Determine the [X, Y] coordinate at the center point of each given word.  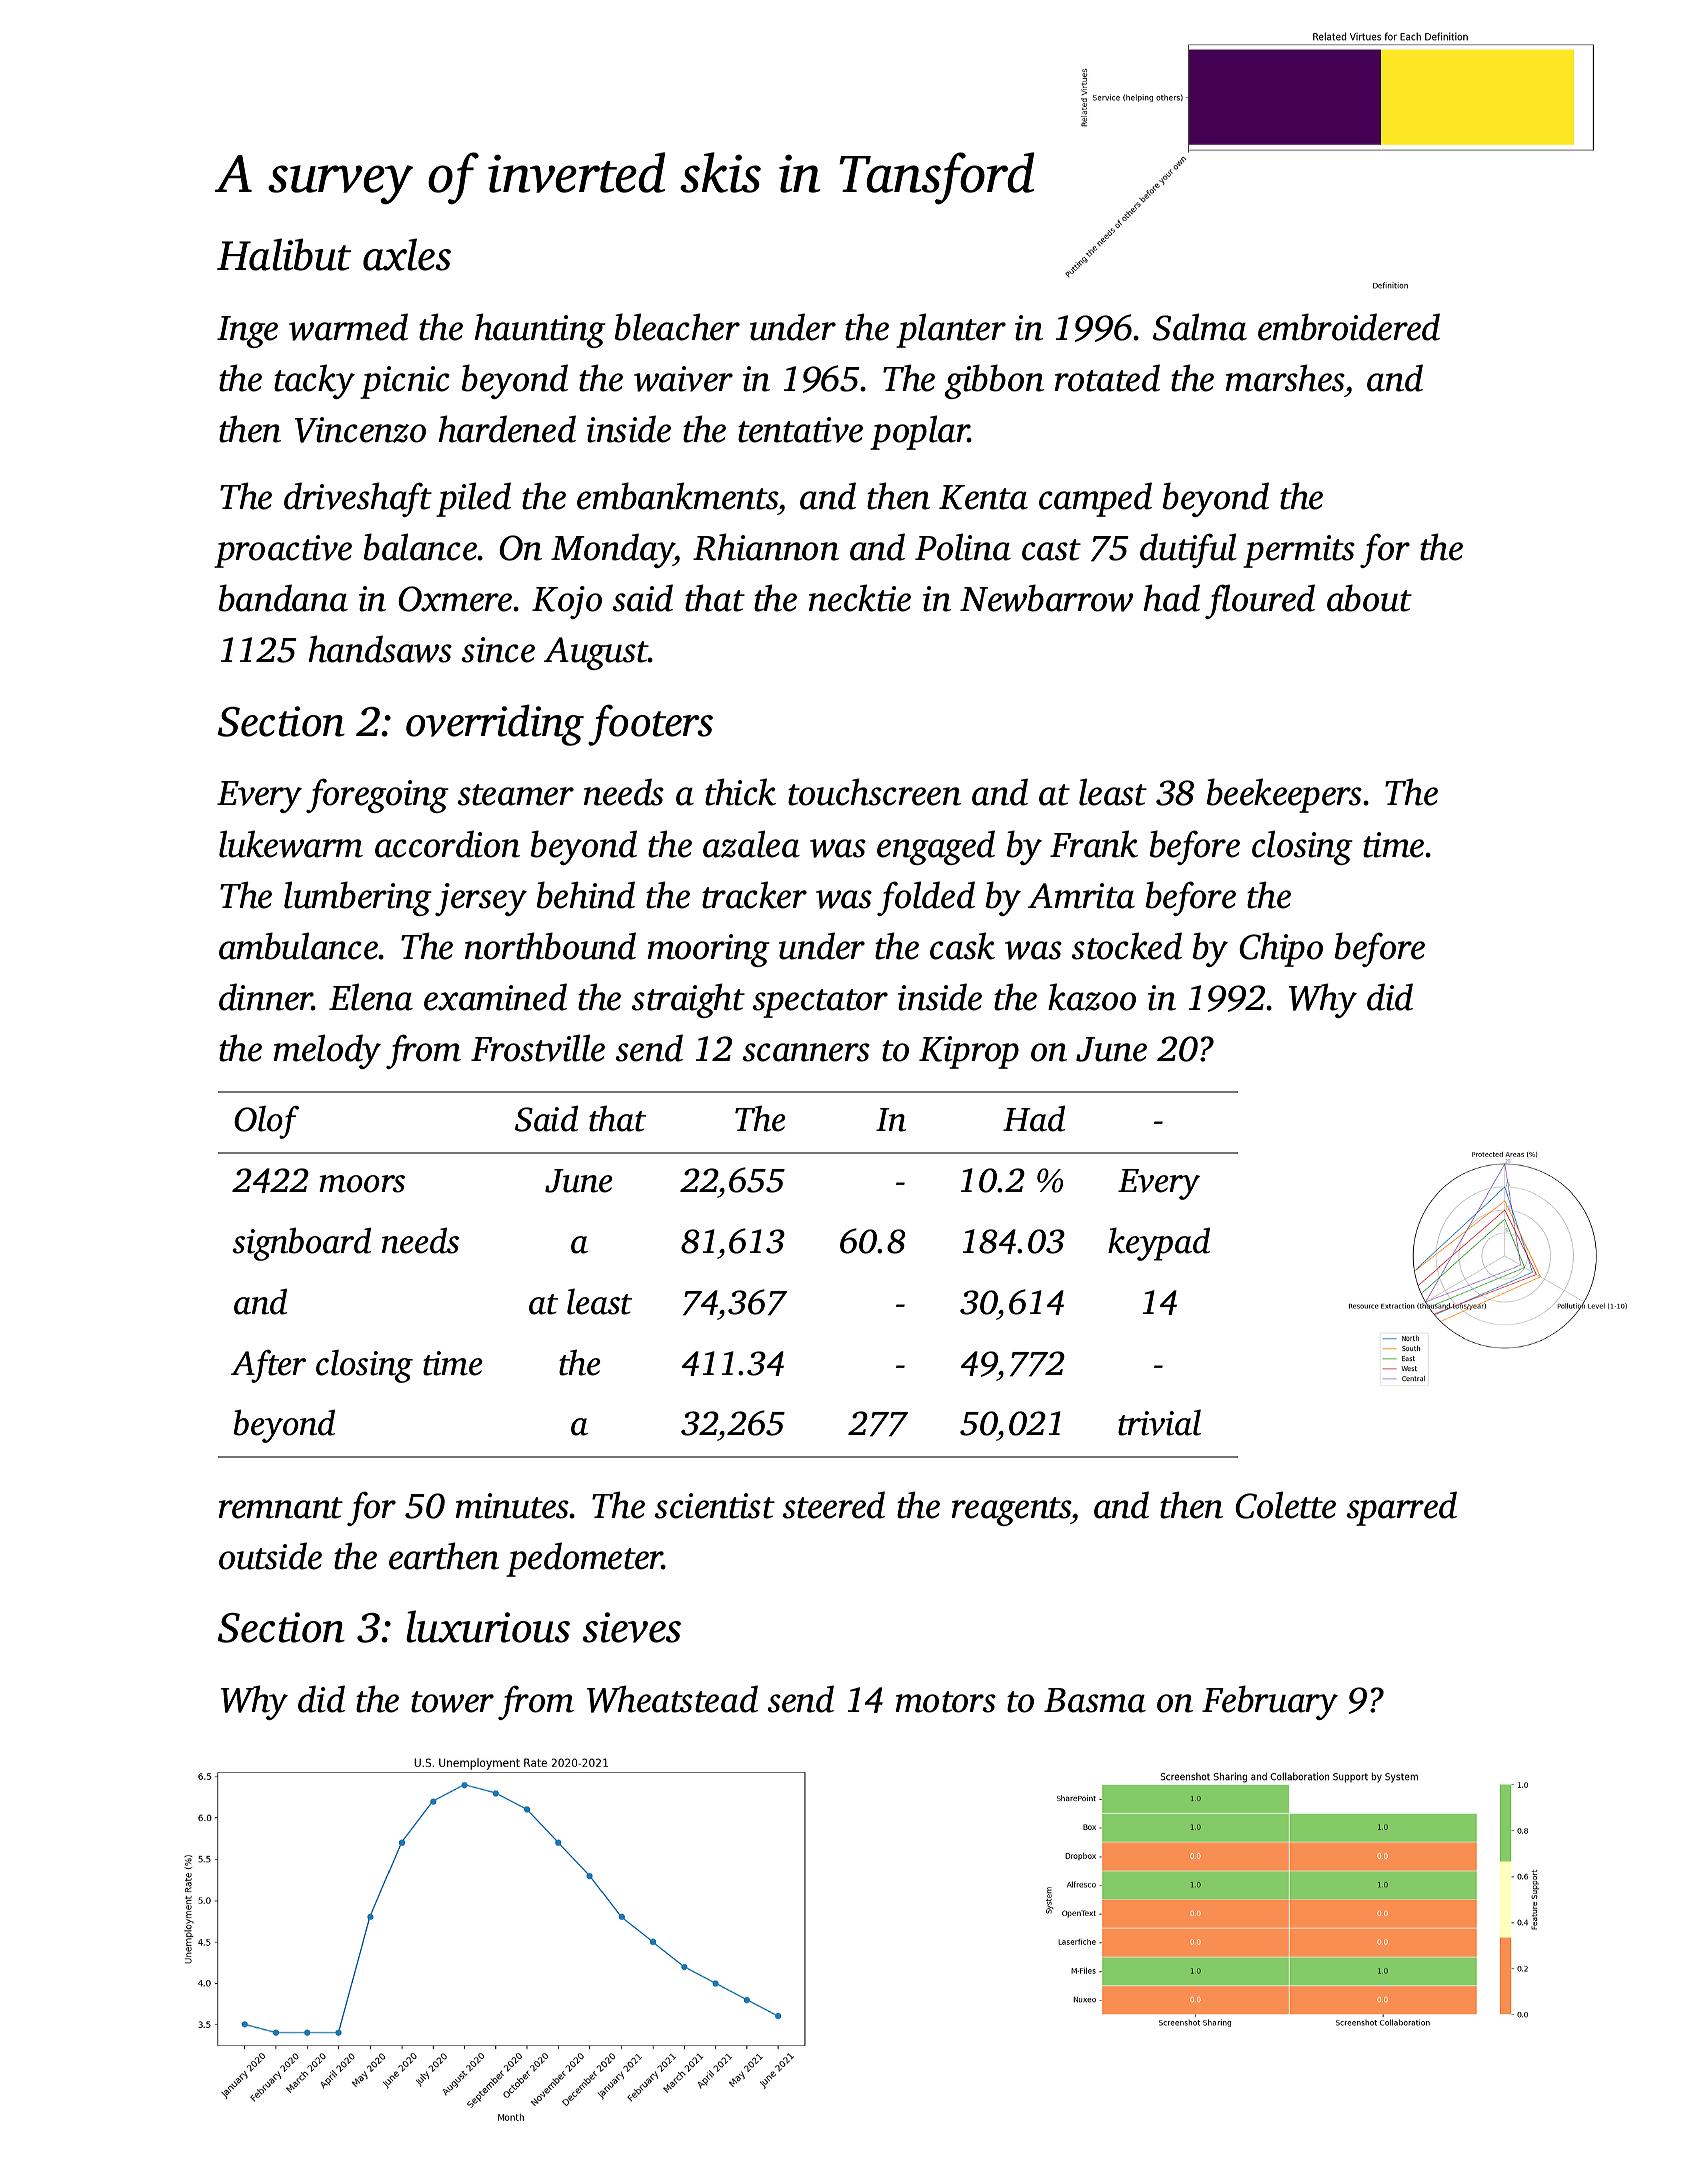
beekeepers [1284, 795]
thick [740, 792]
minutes [513, 1506]
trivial [1159, 1422]
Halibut [284, 254]
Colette [1285, 1505]
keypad [1159, 1244]
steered [834, 1505]
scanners [806, 1052]
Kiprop [969, 1052]
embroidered [1349, 327]
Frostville [538, 1048]
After [268, 1366]
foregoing [377, 795]
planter [951, 330]
